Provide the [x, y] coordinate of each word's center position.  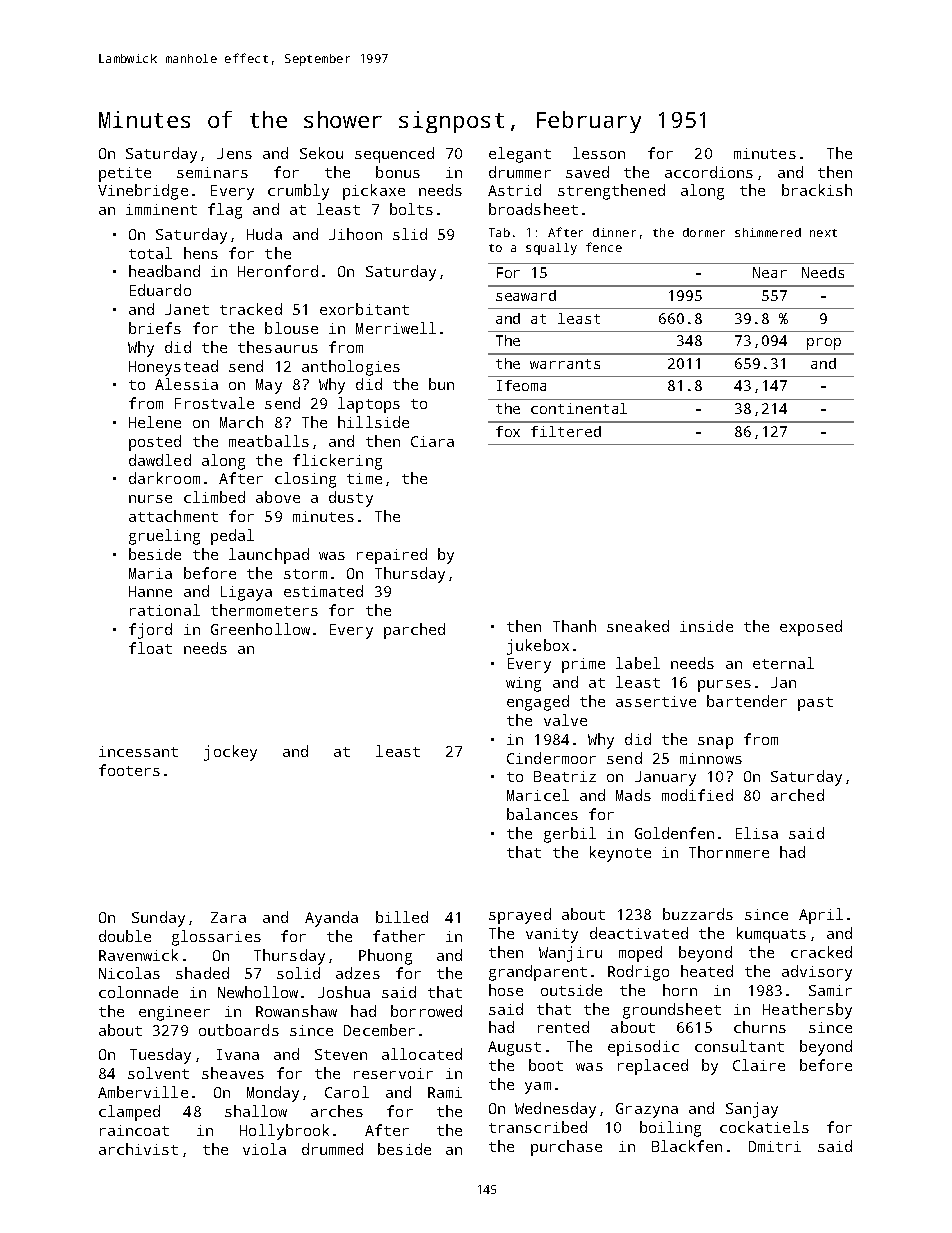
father [399, 936]
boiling [670, 1129]
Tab [499, 232]
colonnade [138, 992]
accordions [709, 172]
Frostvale [214, 403]
